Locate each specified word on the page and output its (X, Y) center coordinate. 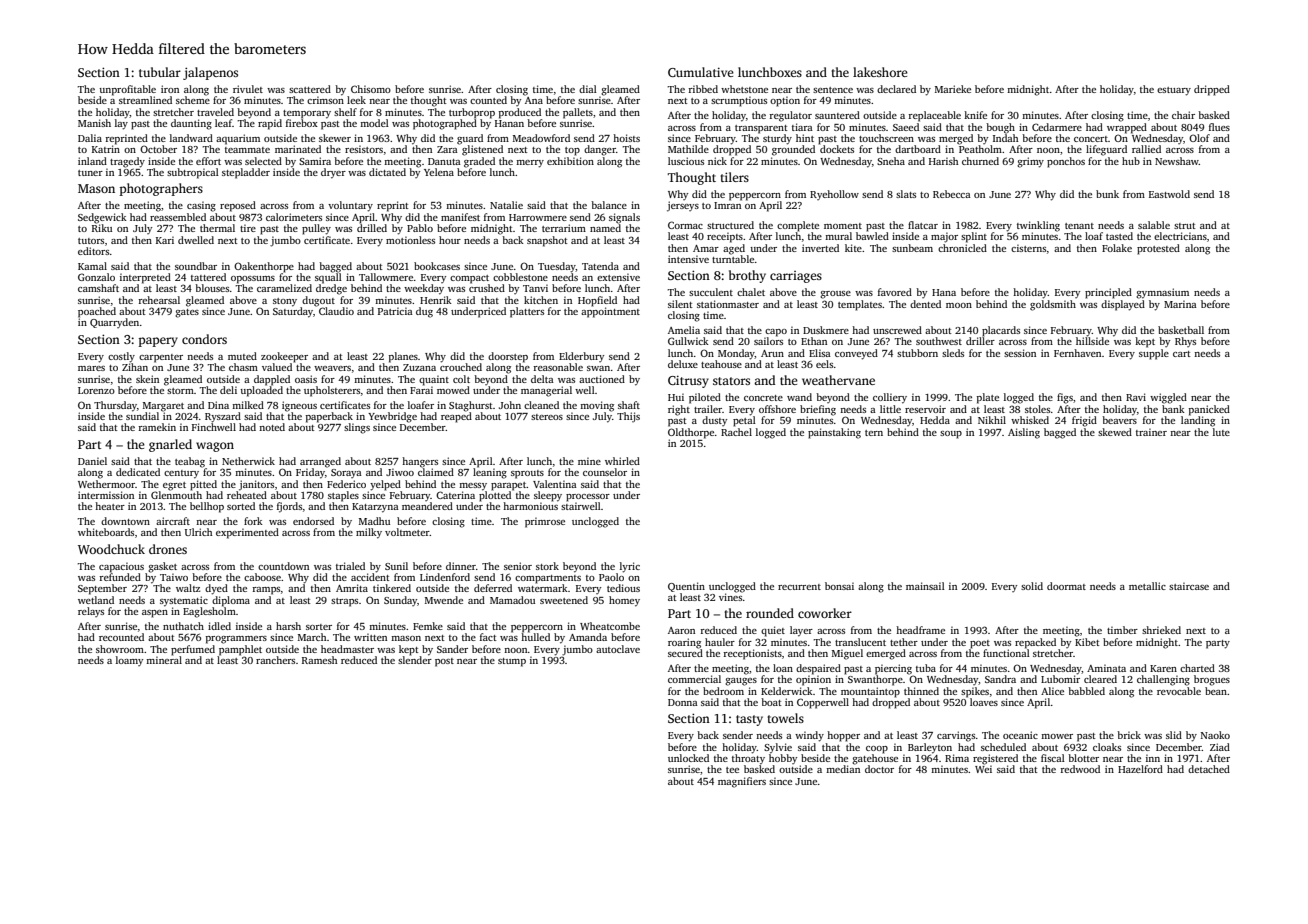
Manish (94, 123)
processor (588, 498)
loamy (129, 661)
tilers (734, 177)
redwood (1080, 769)
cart (1182, 354)
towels (785, 718)
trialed (350, 566)
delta (542, 379)
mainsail (925, 586)
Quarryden (114, 323)
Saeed (906, 127)
